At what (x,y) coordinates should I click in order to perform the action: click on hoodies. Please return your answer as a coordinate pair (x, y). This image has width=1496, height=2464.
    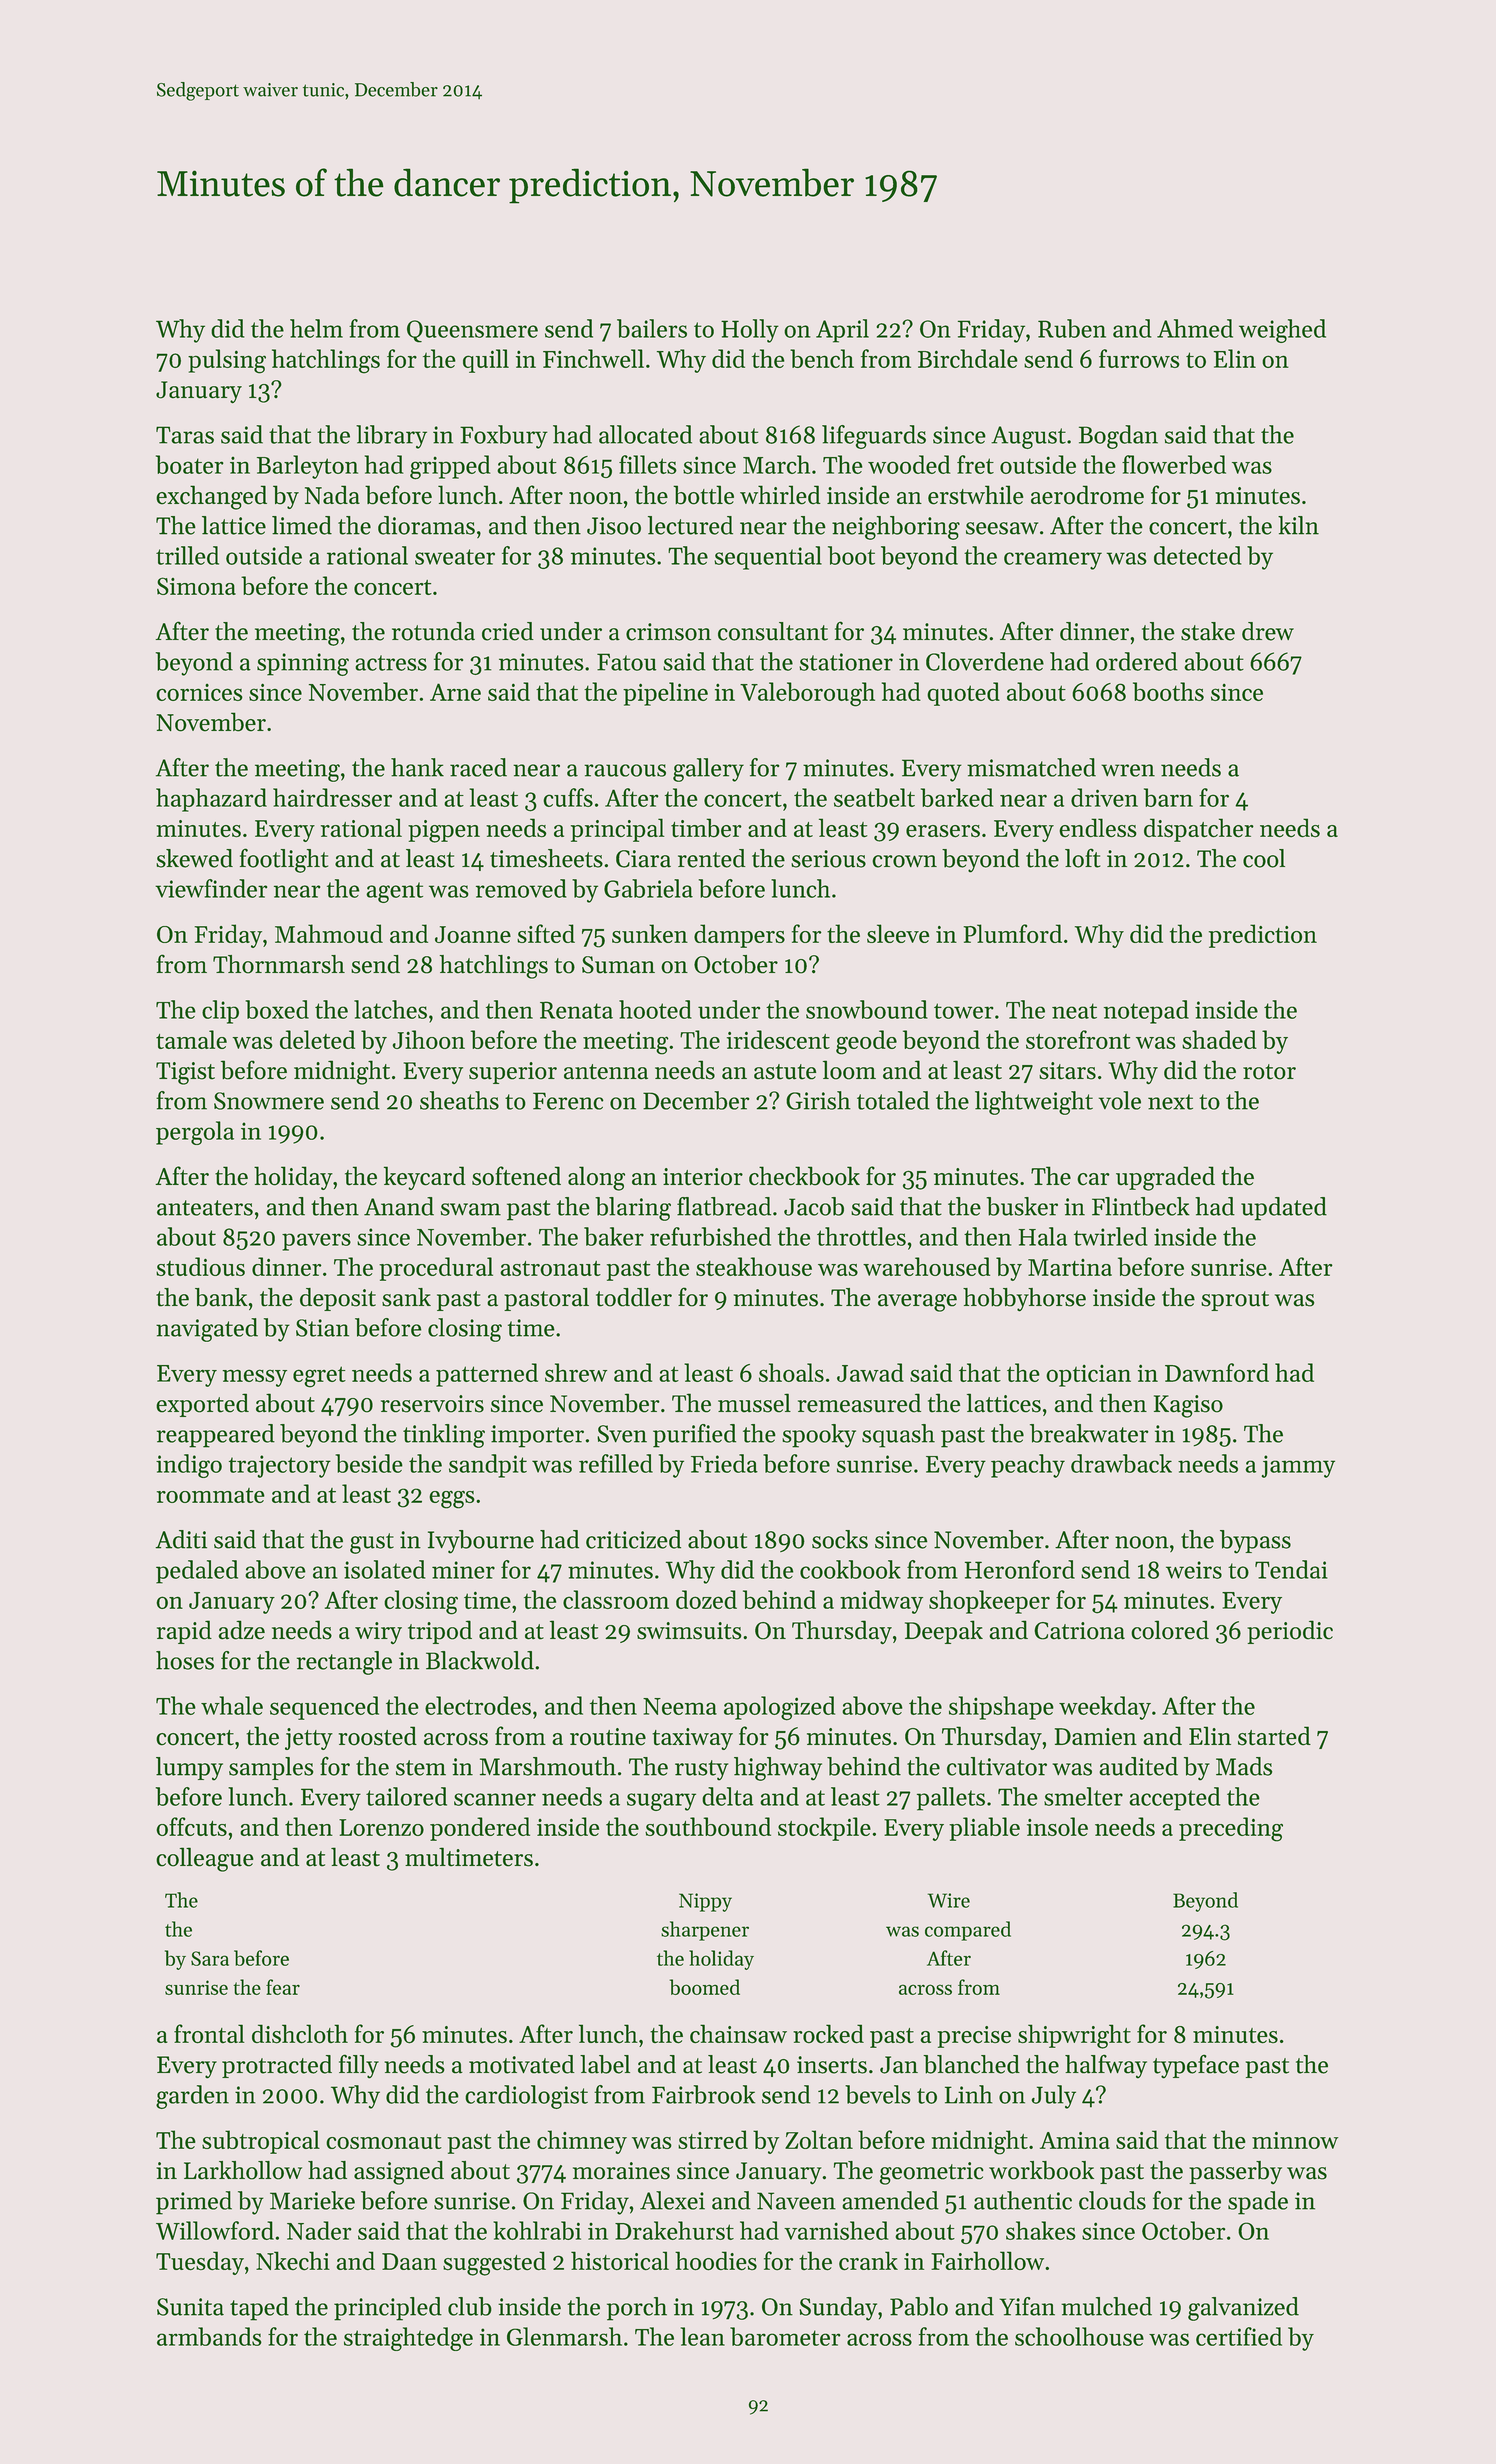
    Looking at the image, I should click on (716, 2261).
